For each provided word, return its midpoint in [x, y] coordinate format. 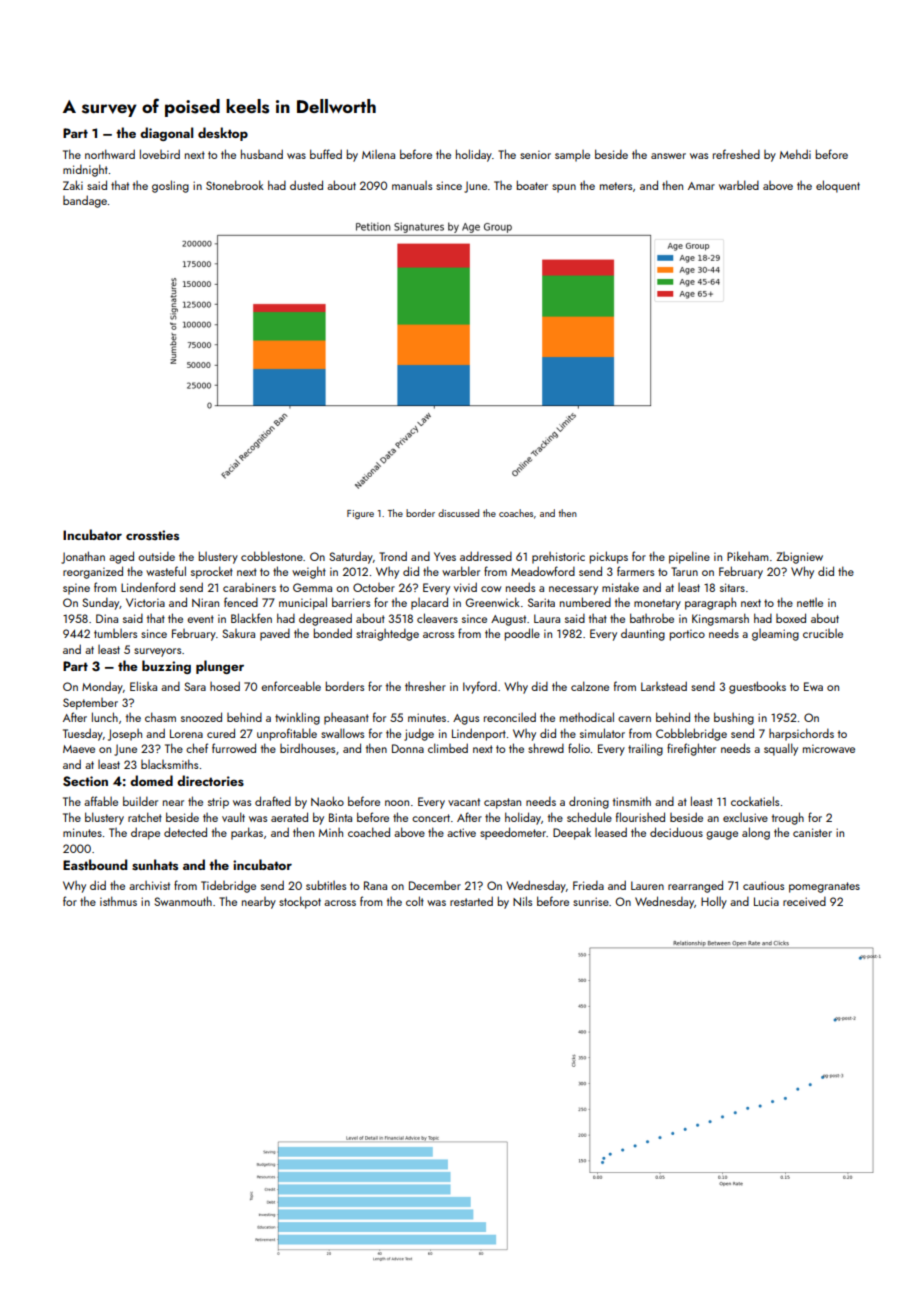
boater [532, 185]
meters [616, 186]
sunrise [591, 901]
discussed [458, 513]
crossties [152, 535]
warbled [739, 185]
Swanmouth [183, 901]
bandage [85, 201]
